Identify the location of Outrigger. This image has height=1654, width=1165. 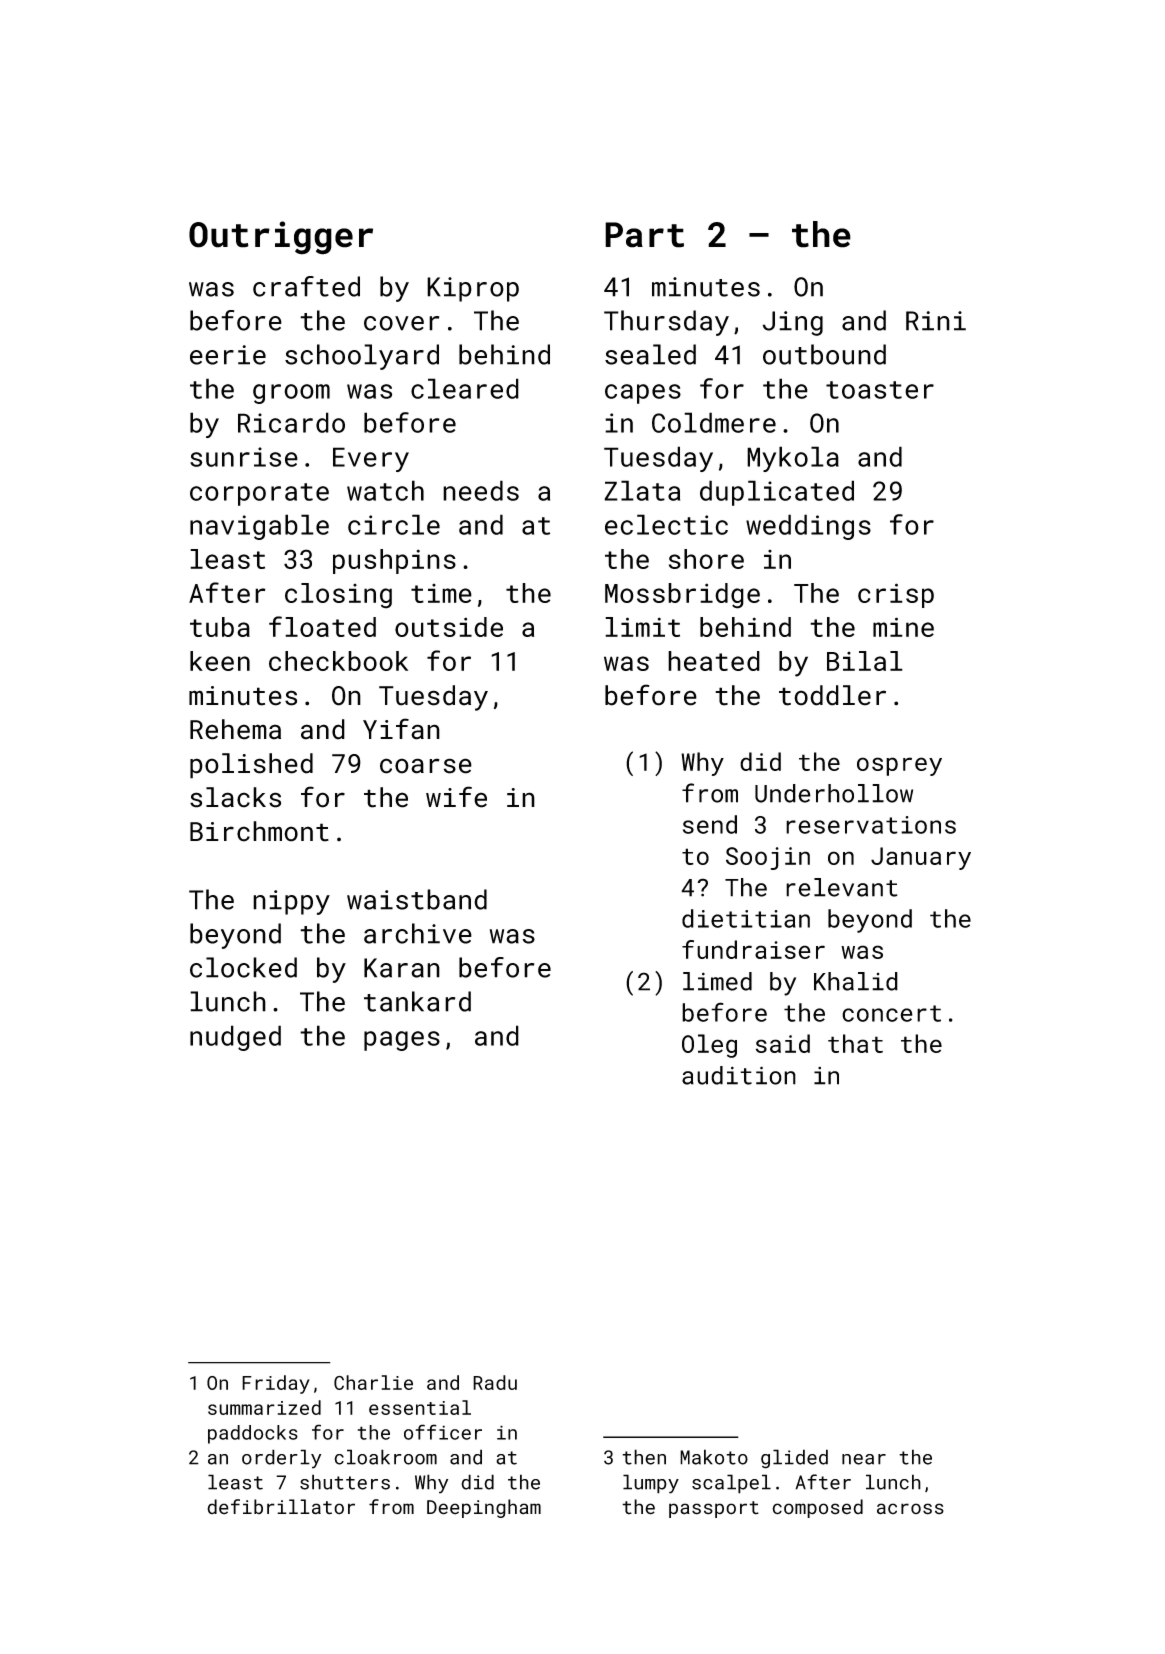
(281, 238).
